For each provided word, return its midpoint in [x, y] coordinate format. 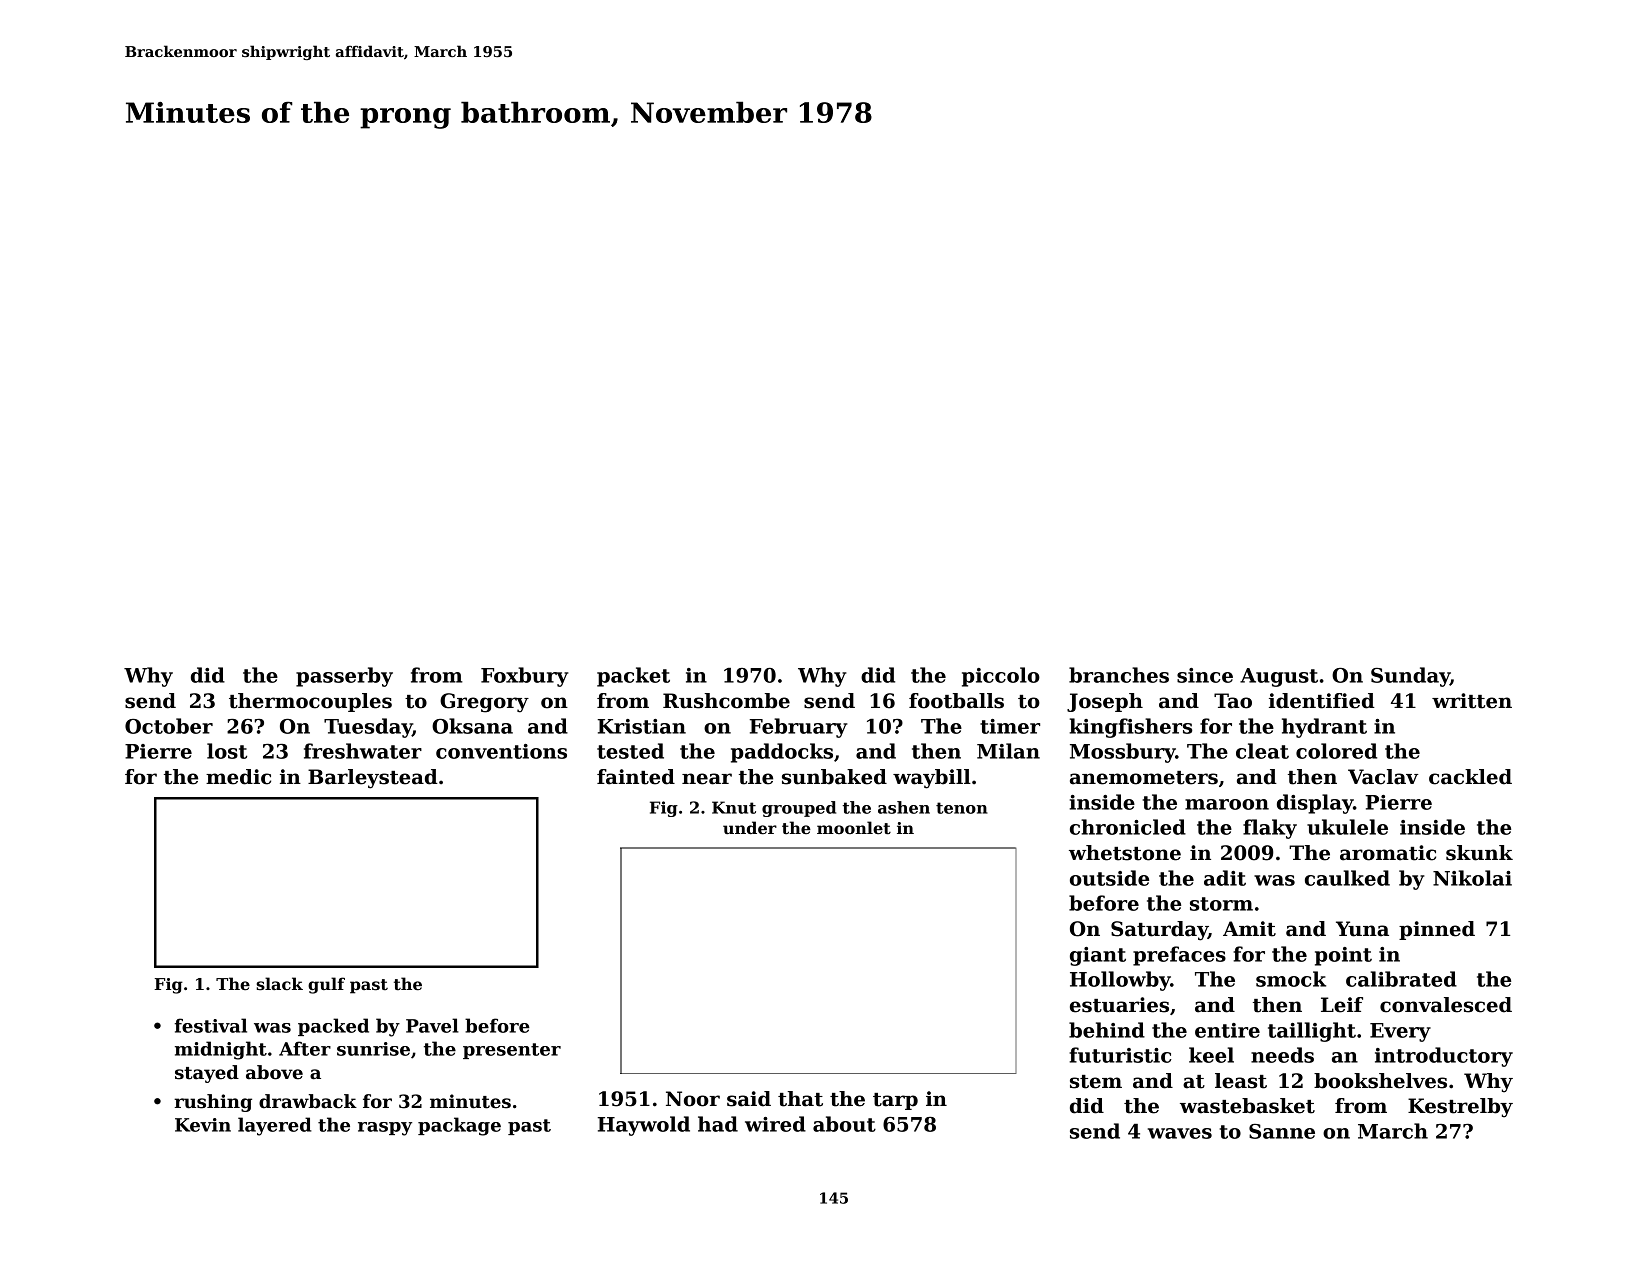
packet [633, 677]
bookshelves [1380, 1081]
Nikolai [1472, 878]
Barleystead [373, 779]
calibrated [1401, 979]
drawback [308, 1101]
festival [211, 1025]
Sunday [1410, 677]
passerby [344, 677]
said [749, 1099]
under [750, 828]
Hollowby [1120, 981]
